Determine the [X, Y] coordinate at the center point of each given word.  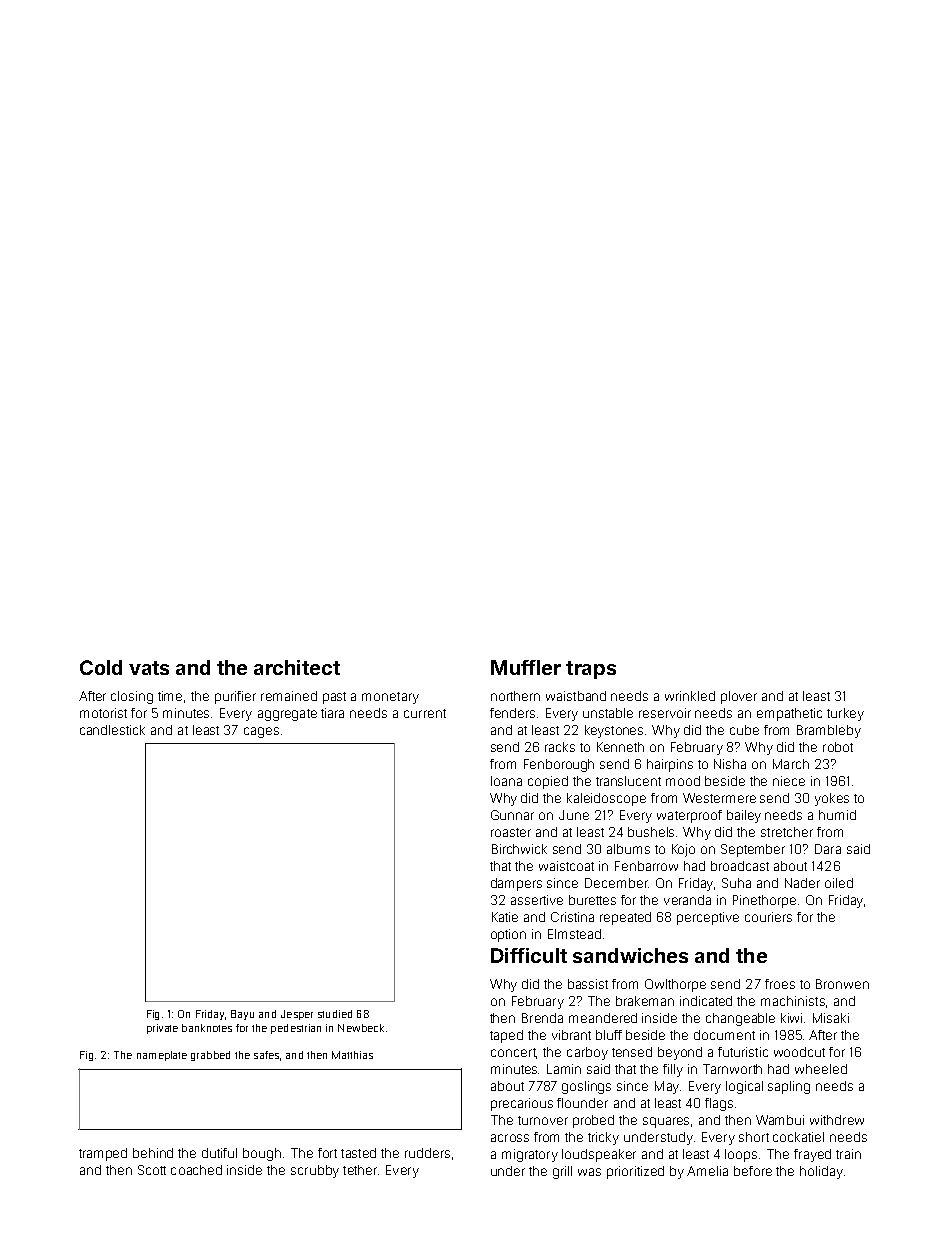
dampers [516, 884]
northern [515, 696]
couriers [768, 917]
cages [261, 732]
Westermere [719, 798]
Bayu [242, 1015]
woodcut [799, 1052]
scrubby [315, 1171]
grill [562, 1172]
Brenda [542, 1018]
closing [132, 697]
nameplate [162, 1056]
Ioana [506, 781]
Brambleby [829, 731]
